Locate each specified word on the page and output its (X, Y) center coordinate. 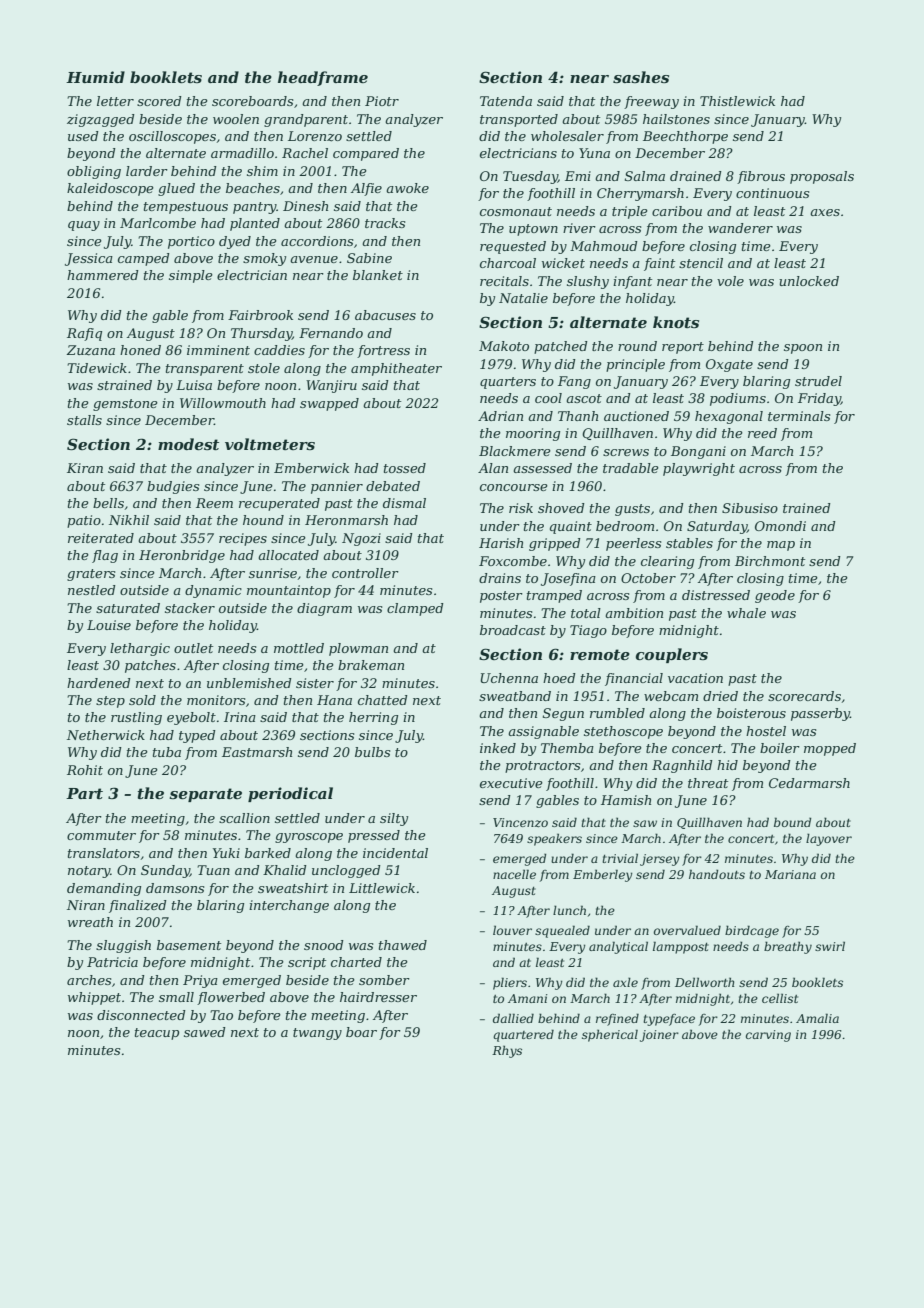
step (110, 702)
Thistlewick (737, 101)
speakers (554, 840)
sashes (641, 77)
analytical (618, 947)
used (83, 136)
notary (89, 872)
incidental (395, 853)
